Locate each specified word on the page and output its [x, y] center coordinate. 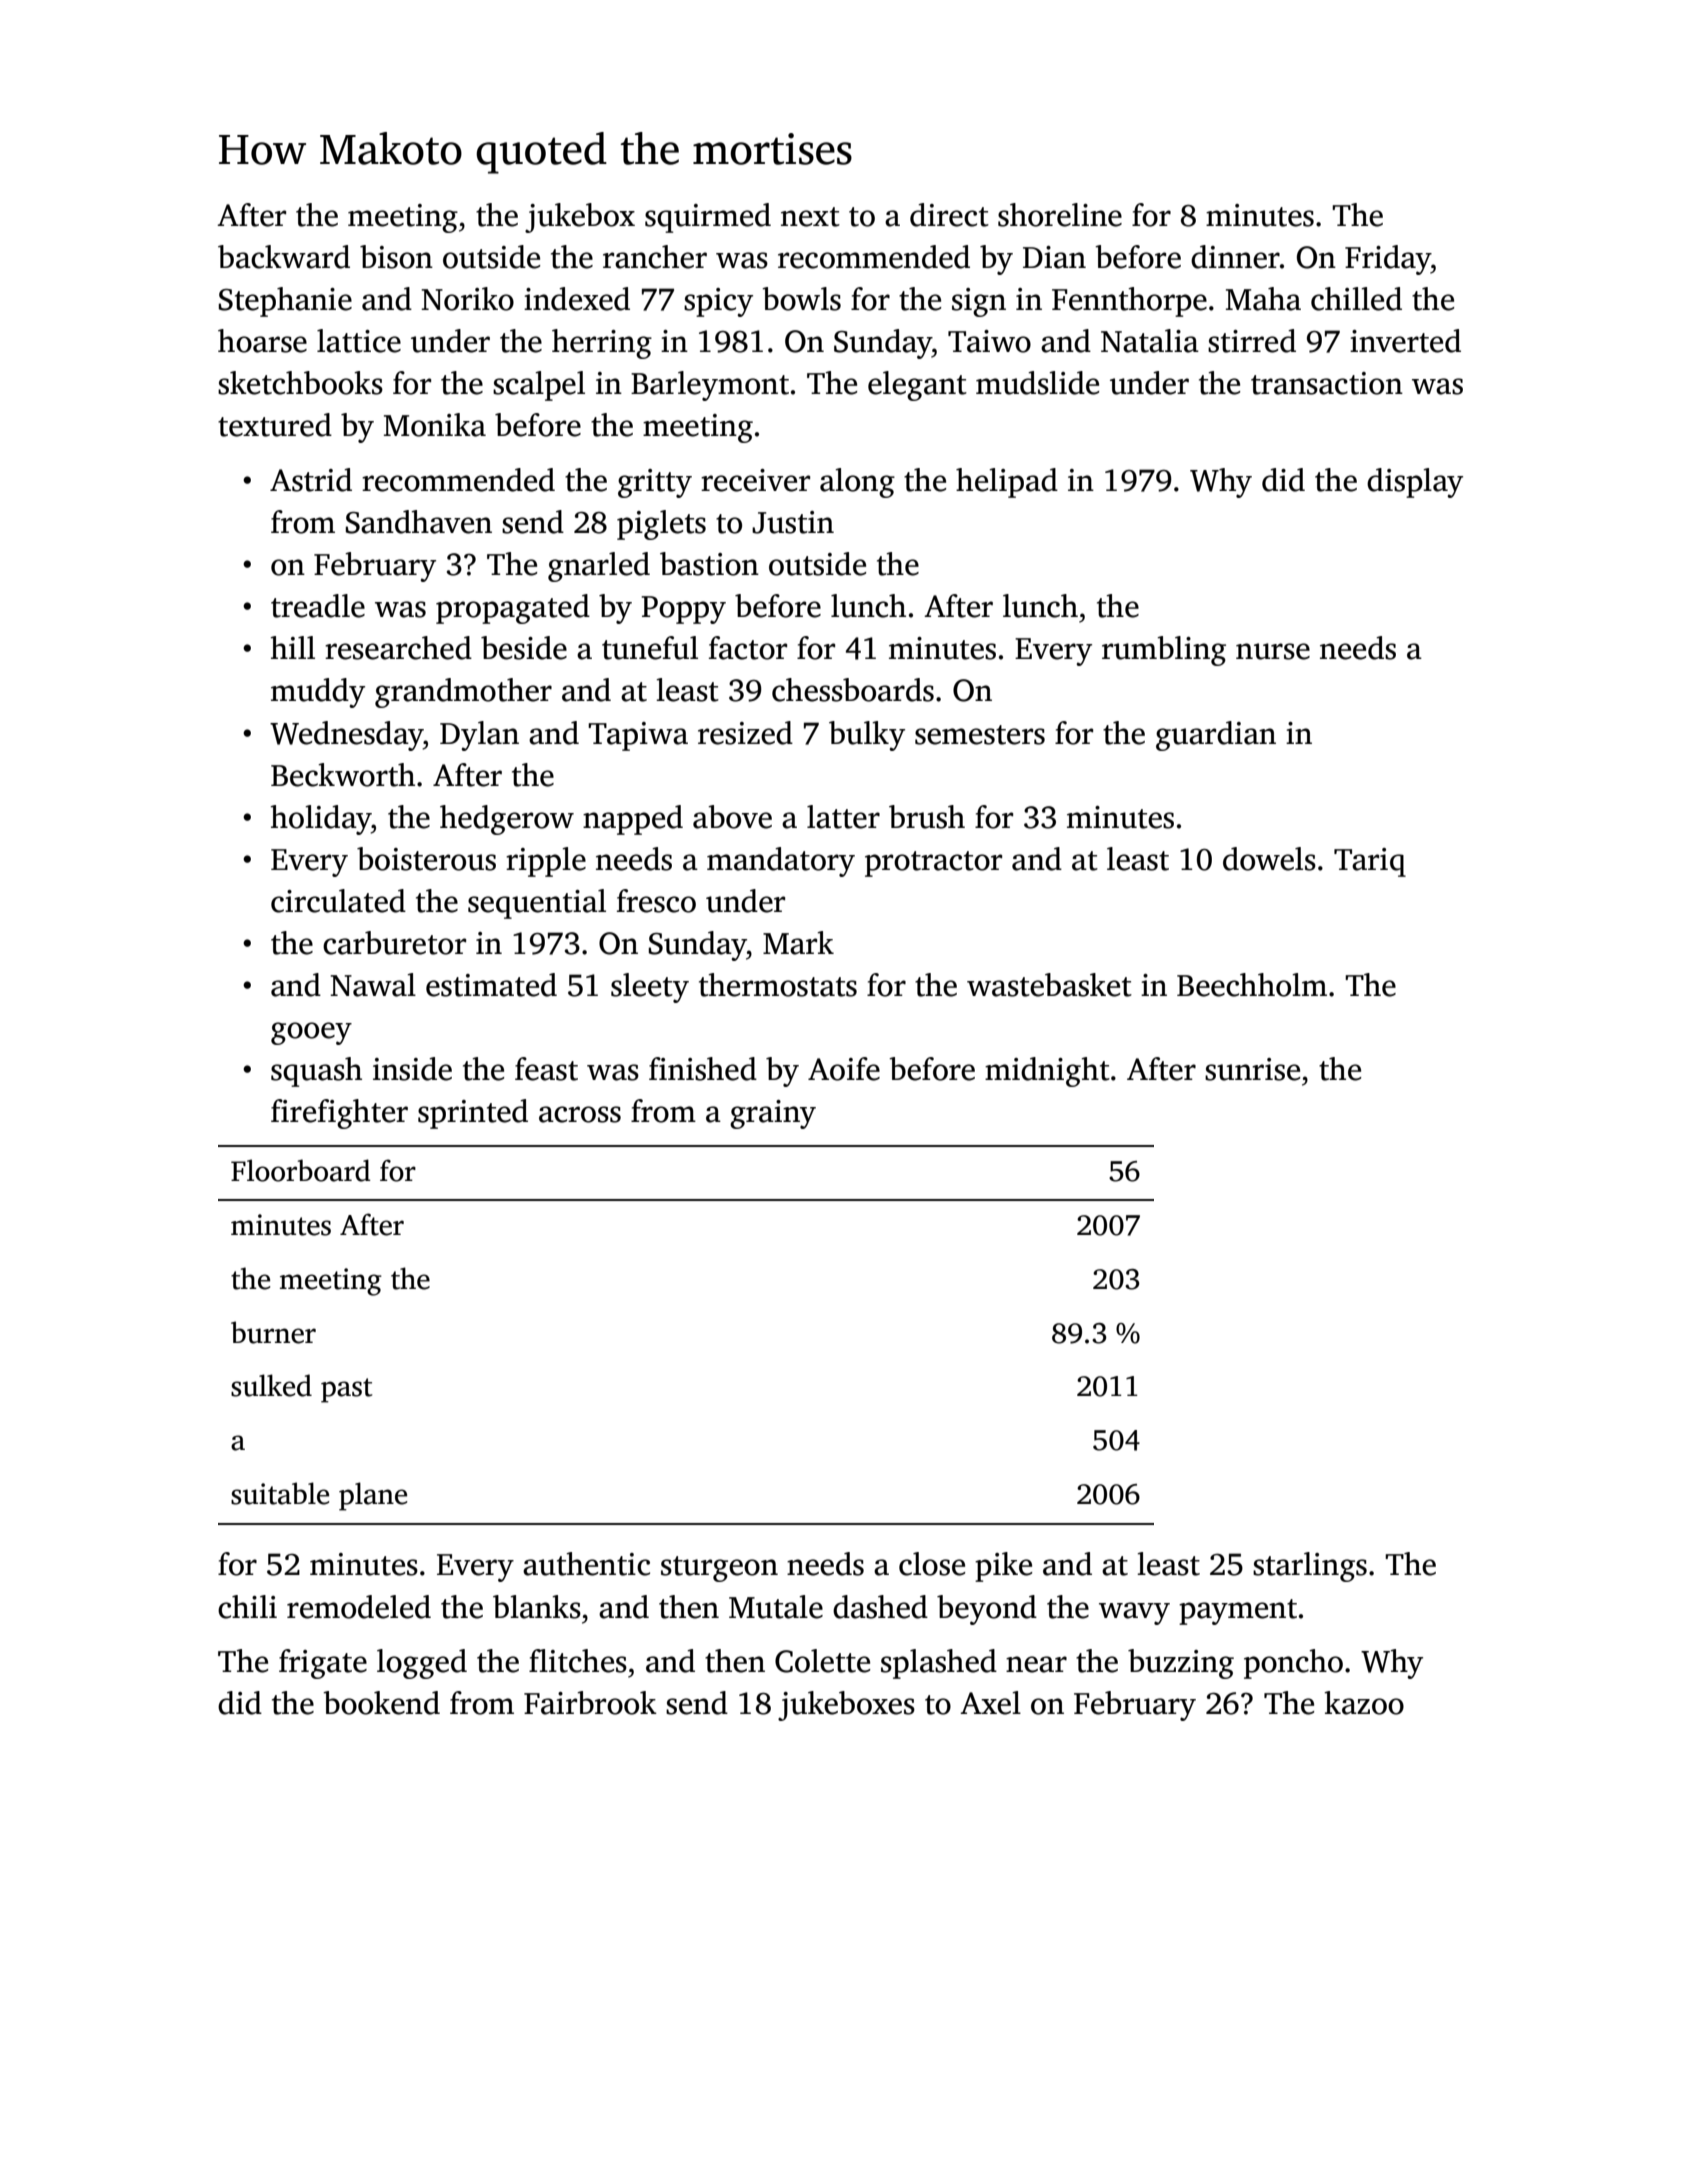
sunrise [1252, 1069]
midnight [1047, 1072]
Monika [435, 425]
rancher [655, 257]
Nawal [373, 985]
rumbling [1164, 651]
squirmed [708, 218]
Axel [990, 1703]
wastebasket [1049, 985]
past [346, 1390]
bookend [381, 1703]
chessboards [853, 690]
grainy [773, 1114]
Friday [1388, 260]
